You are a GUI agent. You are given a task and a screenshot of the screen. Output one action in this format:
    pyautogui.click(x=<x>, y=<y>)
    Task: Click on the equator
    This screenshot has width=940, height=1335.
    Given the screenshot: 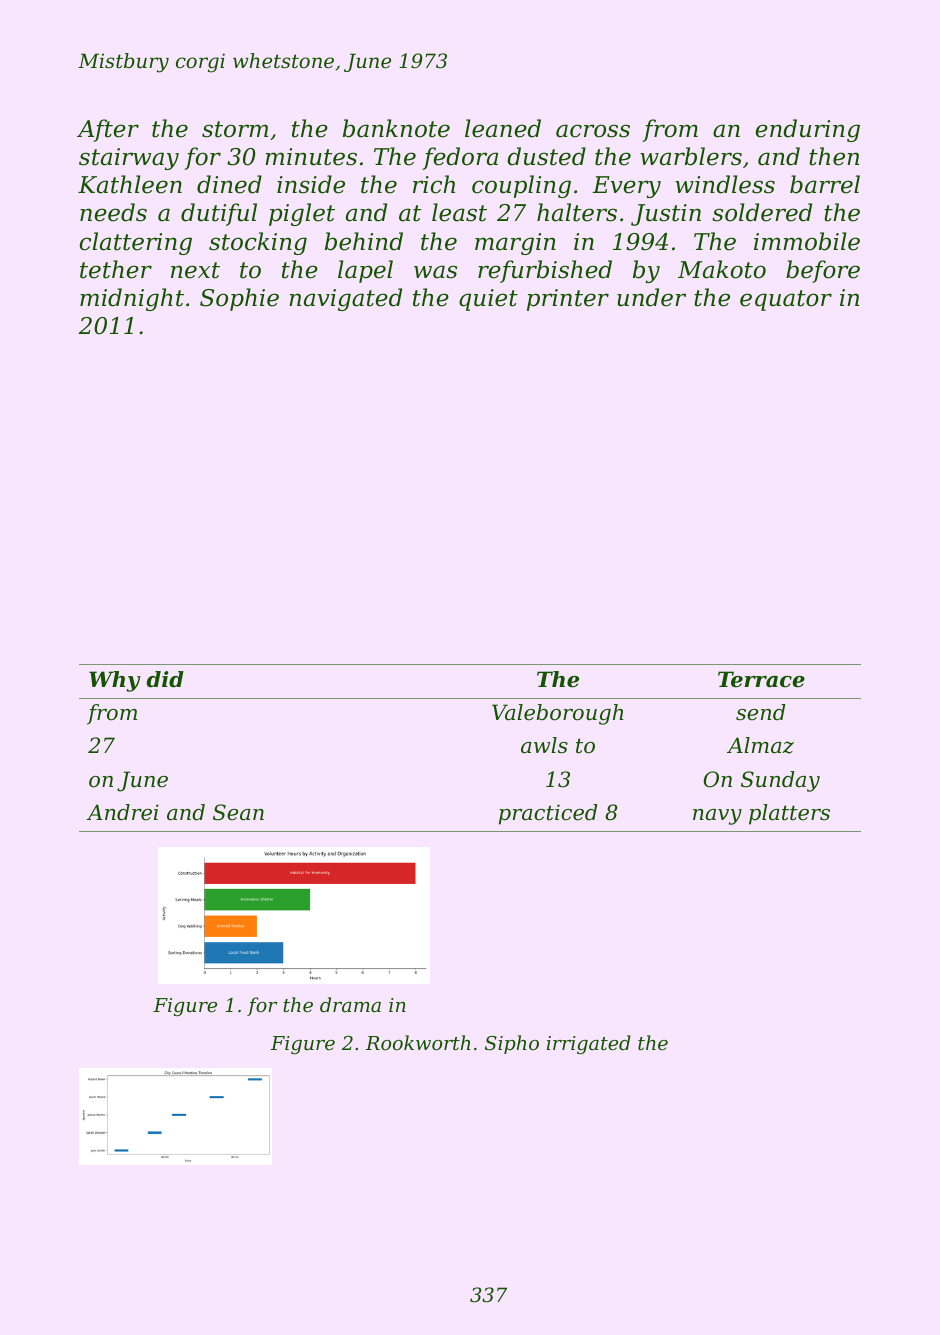 What is the action you would take?
    pyautogui.click(x=786, y=300)
